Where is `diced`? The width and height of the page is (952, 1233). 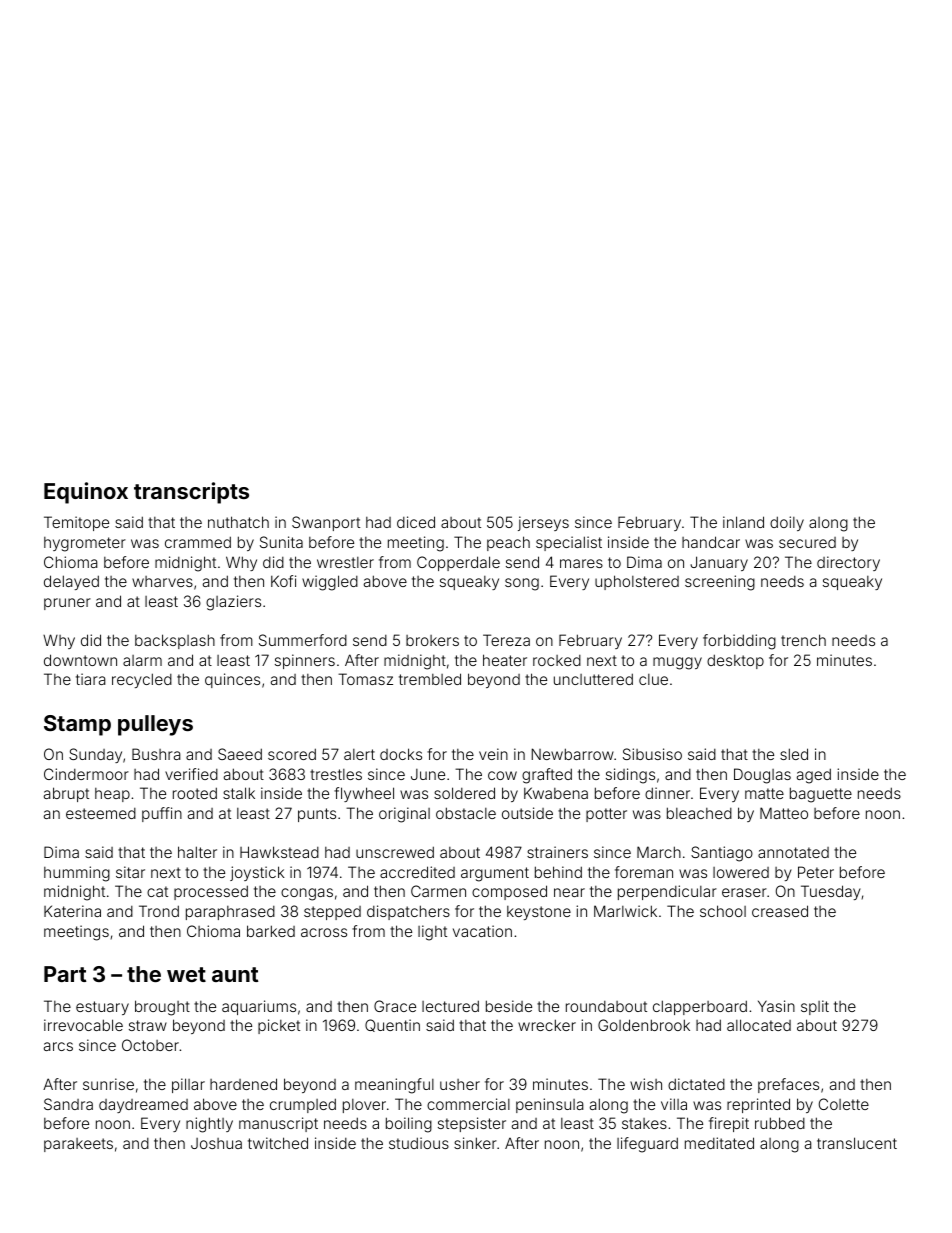
diced is located at coordinates (416, 522).
